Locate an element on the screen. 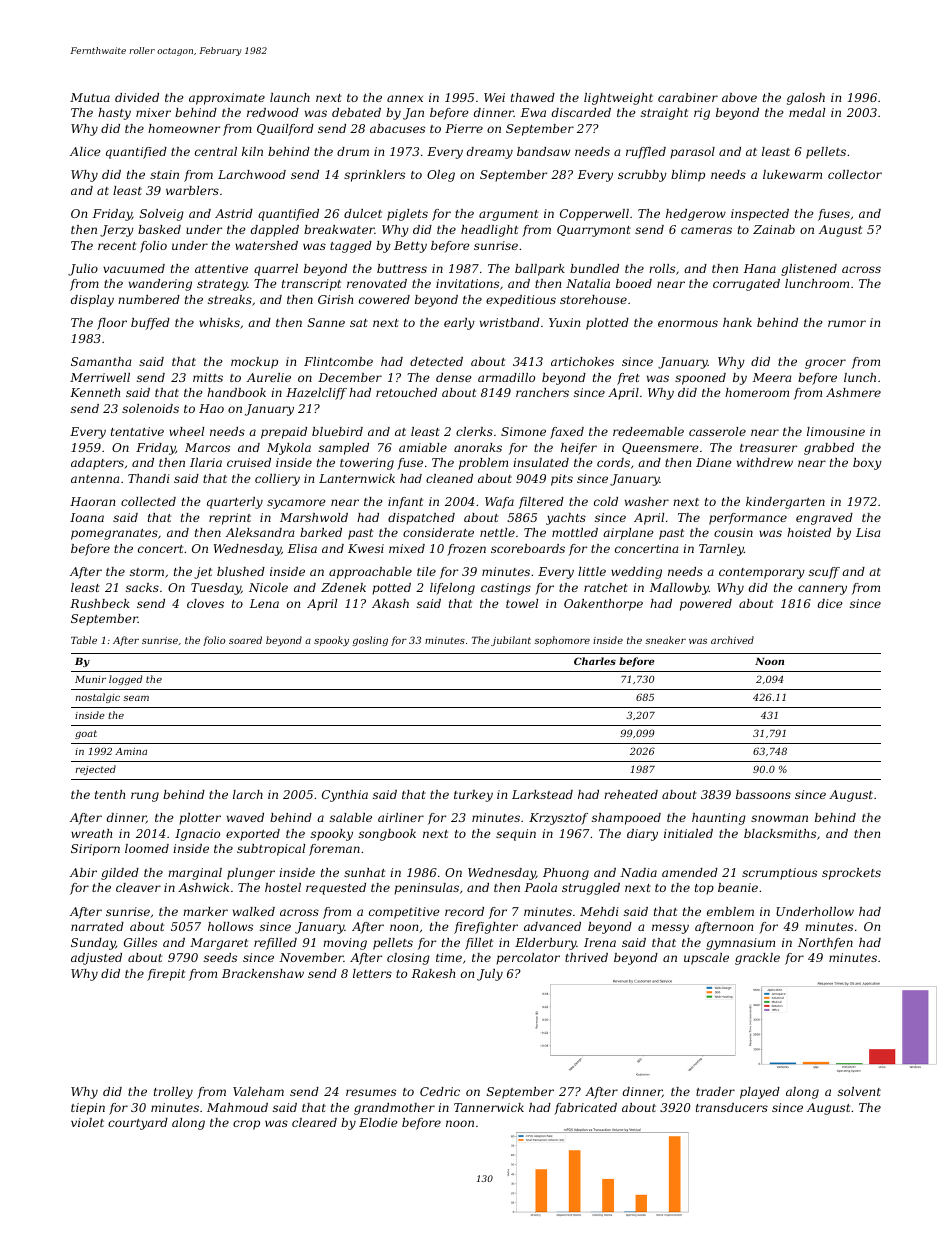  adapters is located at coordinates (97, 464).
